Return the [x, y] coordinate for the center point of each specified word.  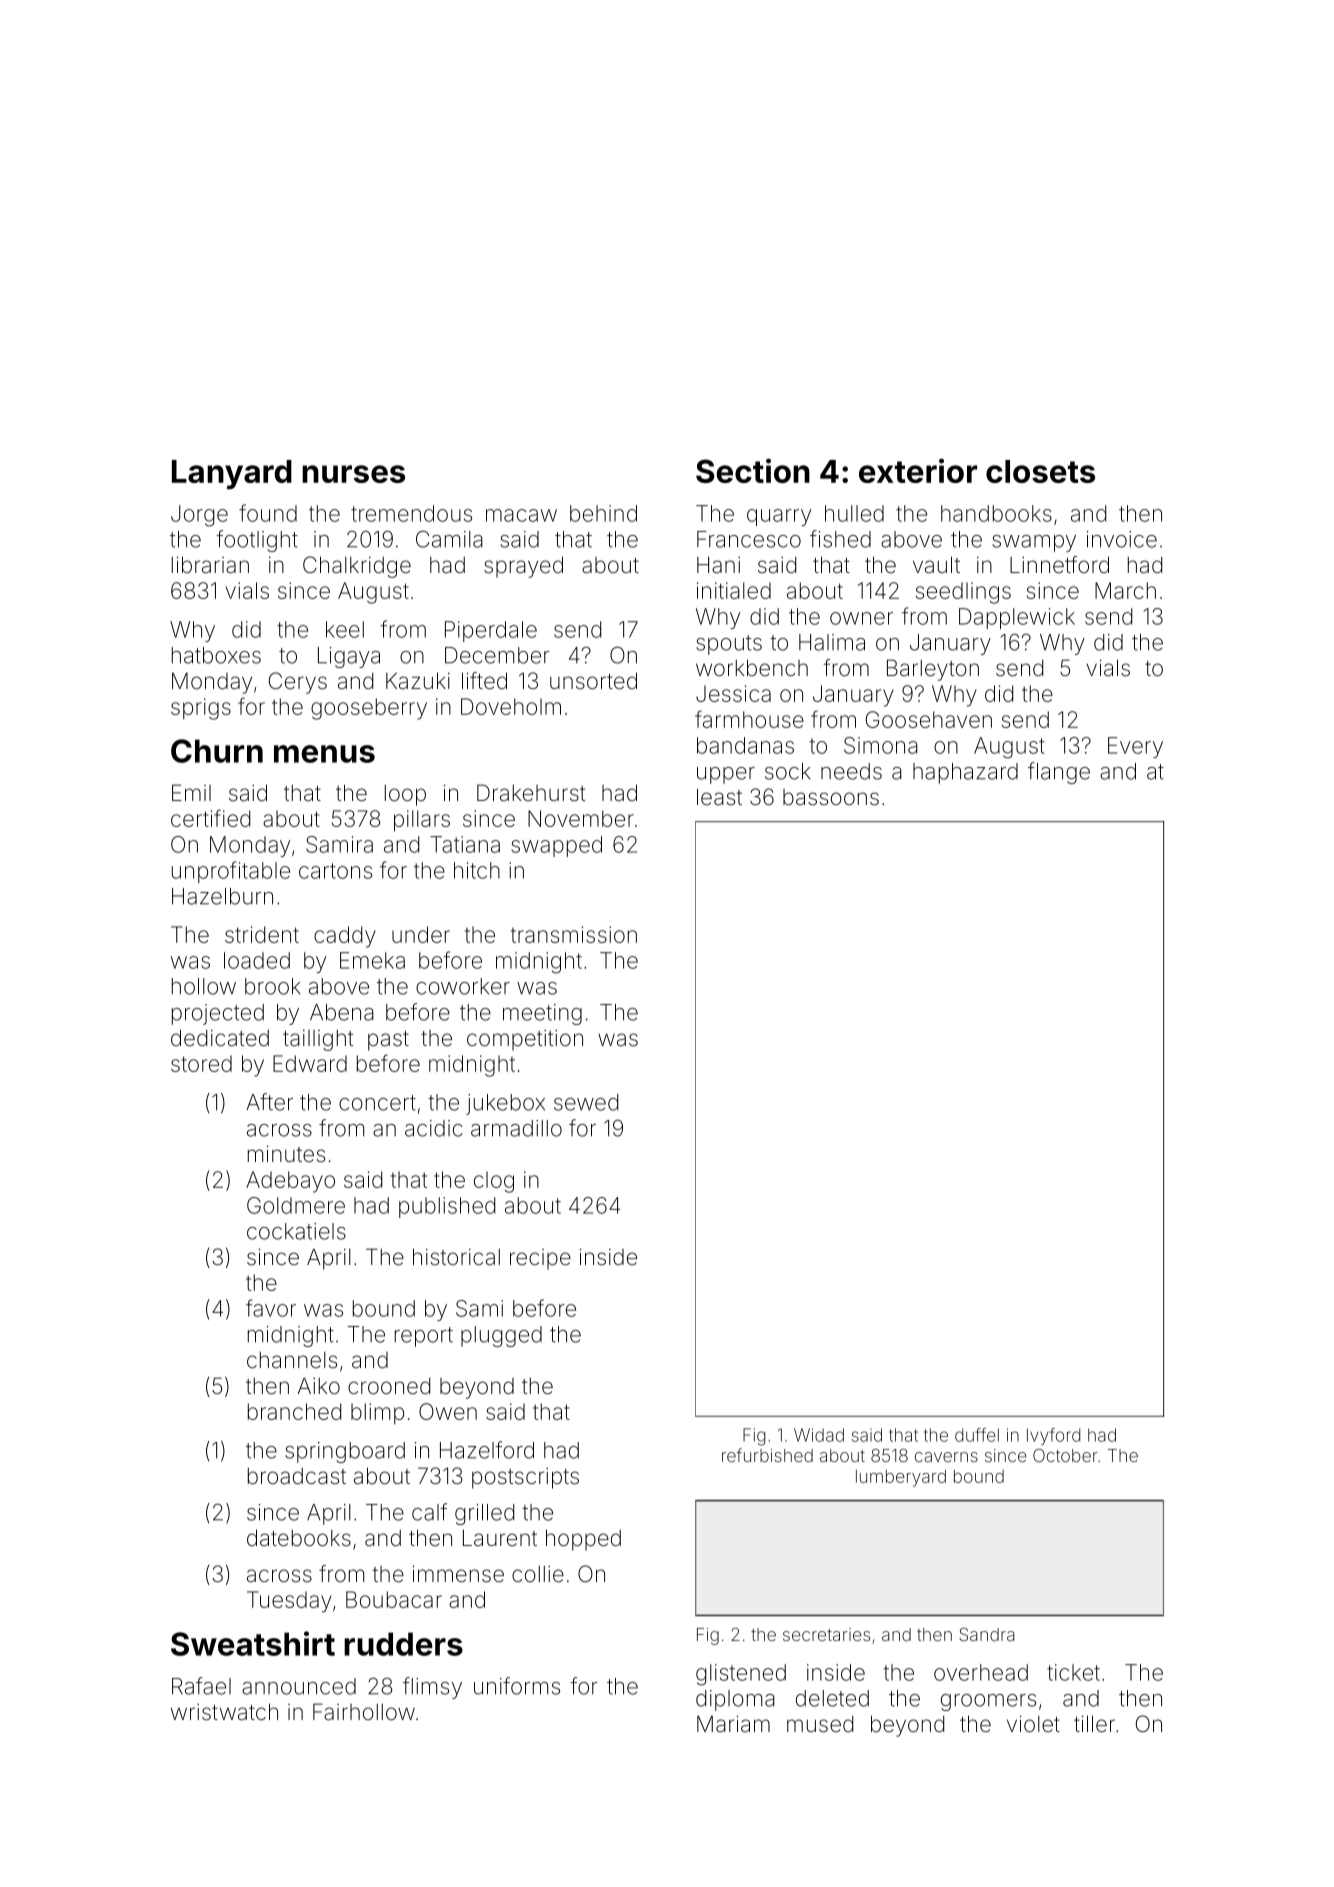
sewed [586, 1102]
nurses [353, 474]
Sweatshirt [253, 1643]
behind [603, 513]
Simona [881, 745]
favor [271, 1308]
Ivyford [1053, 1436]
